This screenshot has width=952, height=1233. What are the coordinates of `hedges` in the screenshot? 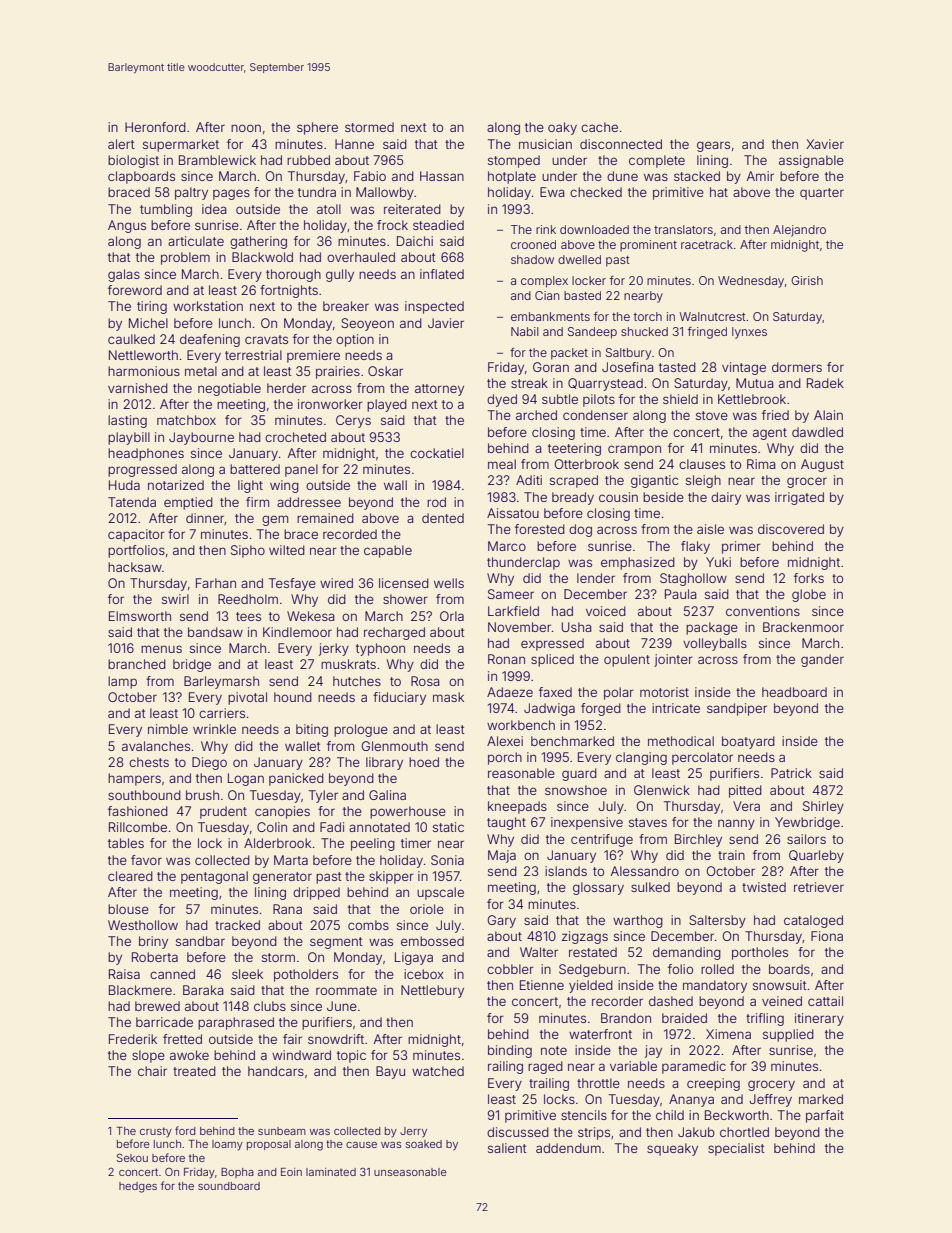 It's located at (138, 1187).
